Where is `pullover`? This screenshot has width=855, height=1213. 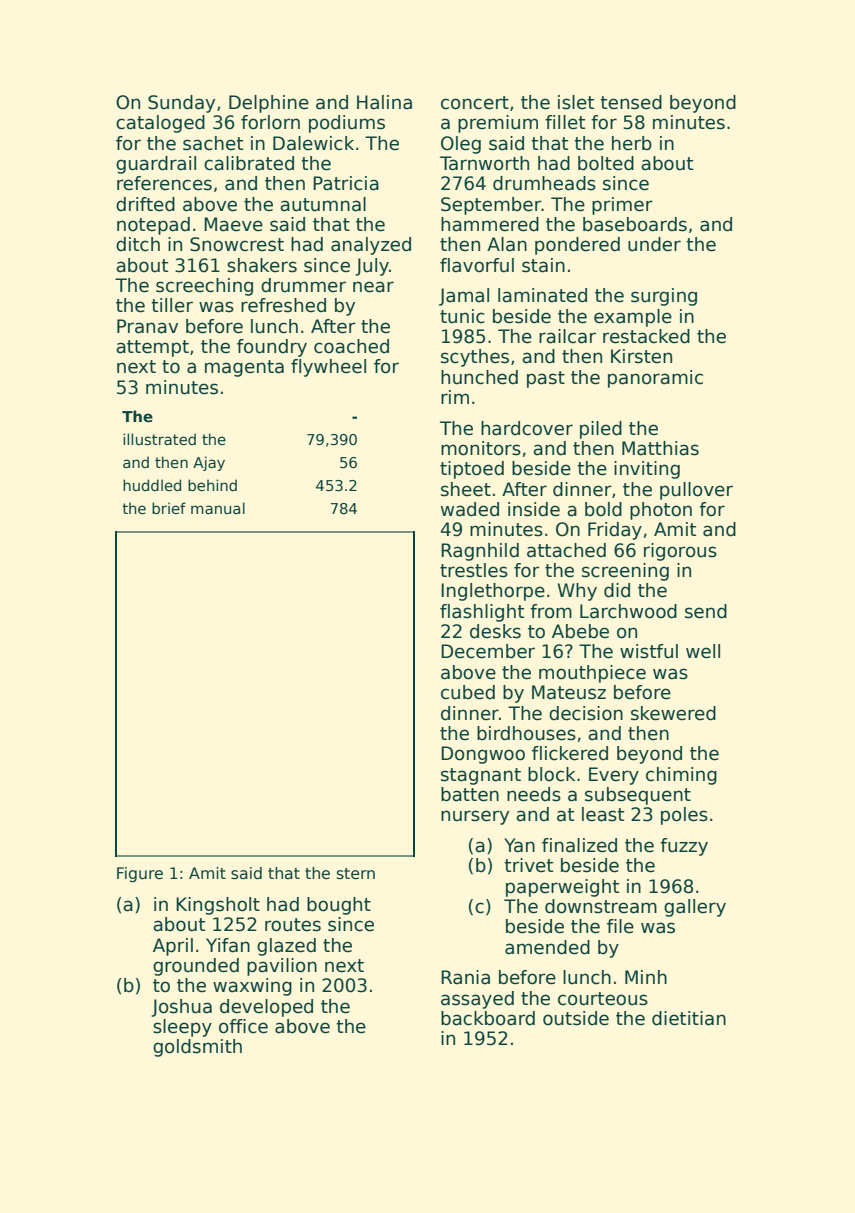 pullover is located at coordinates (696, 491).
